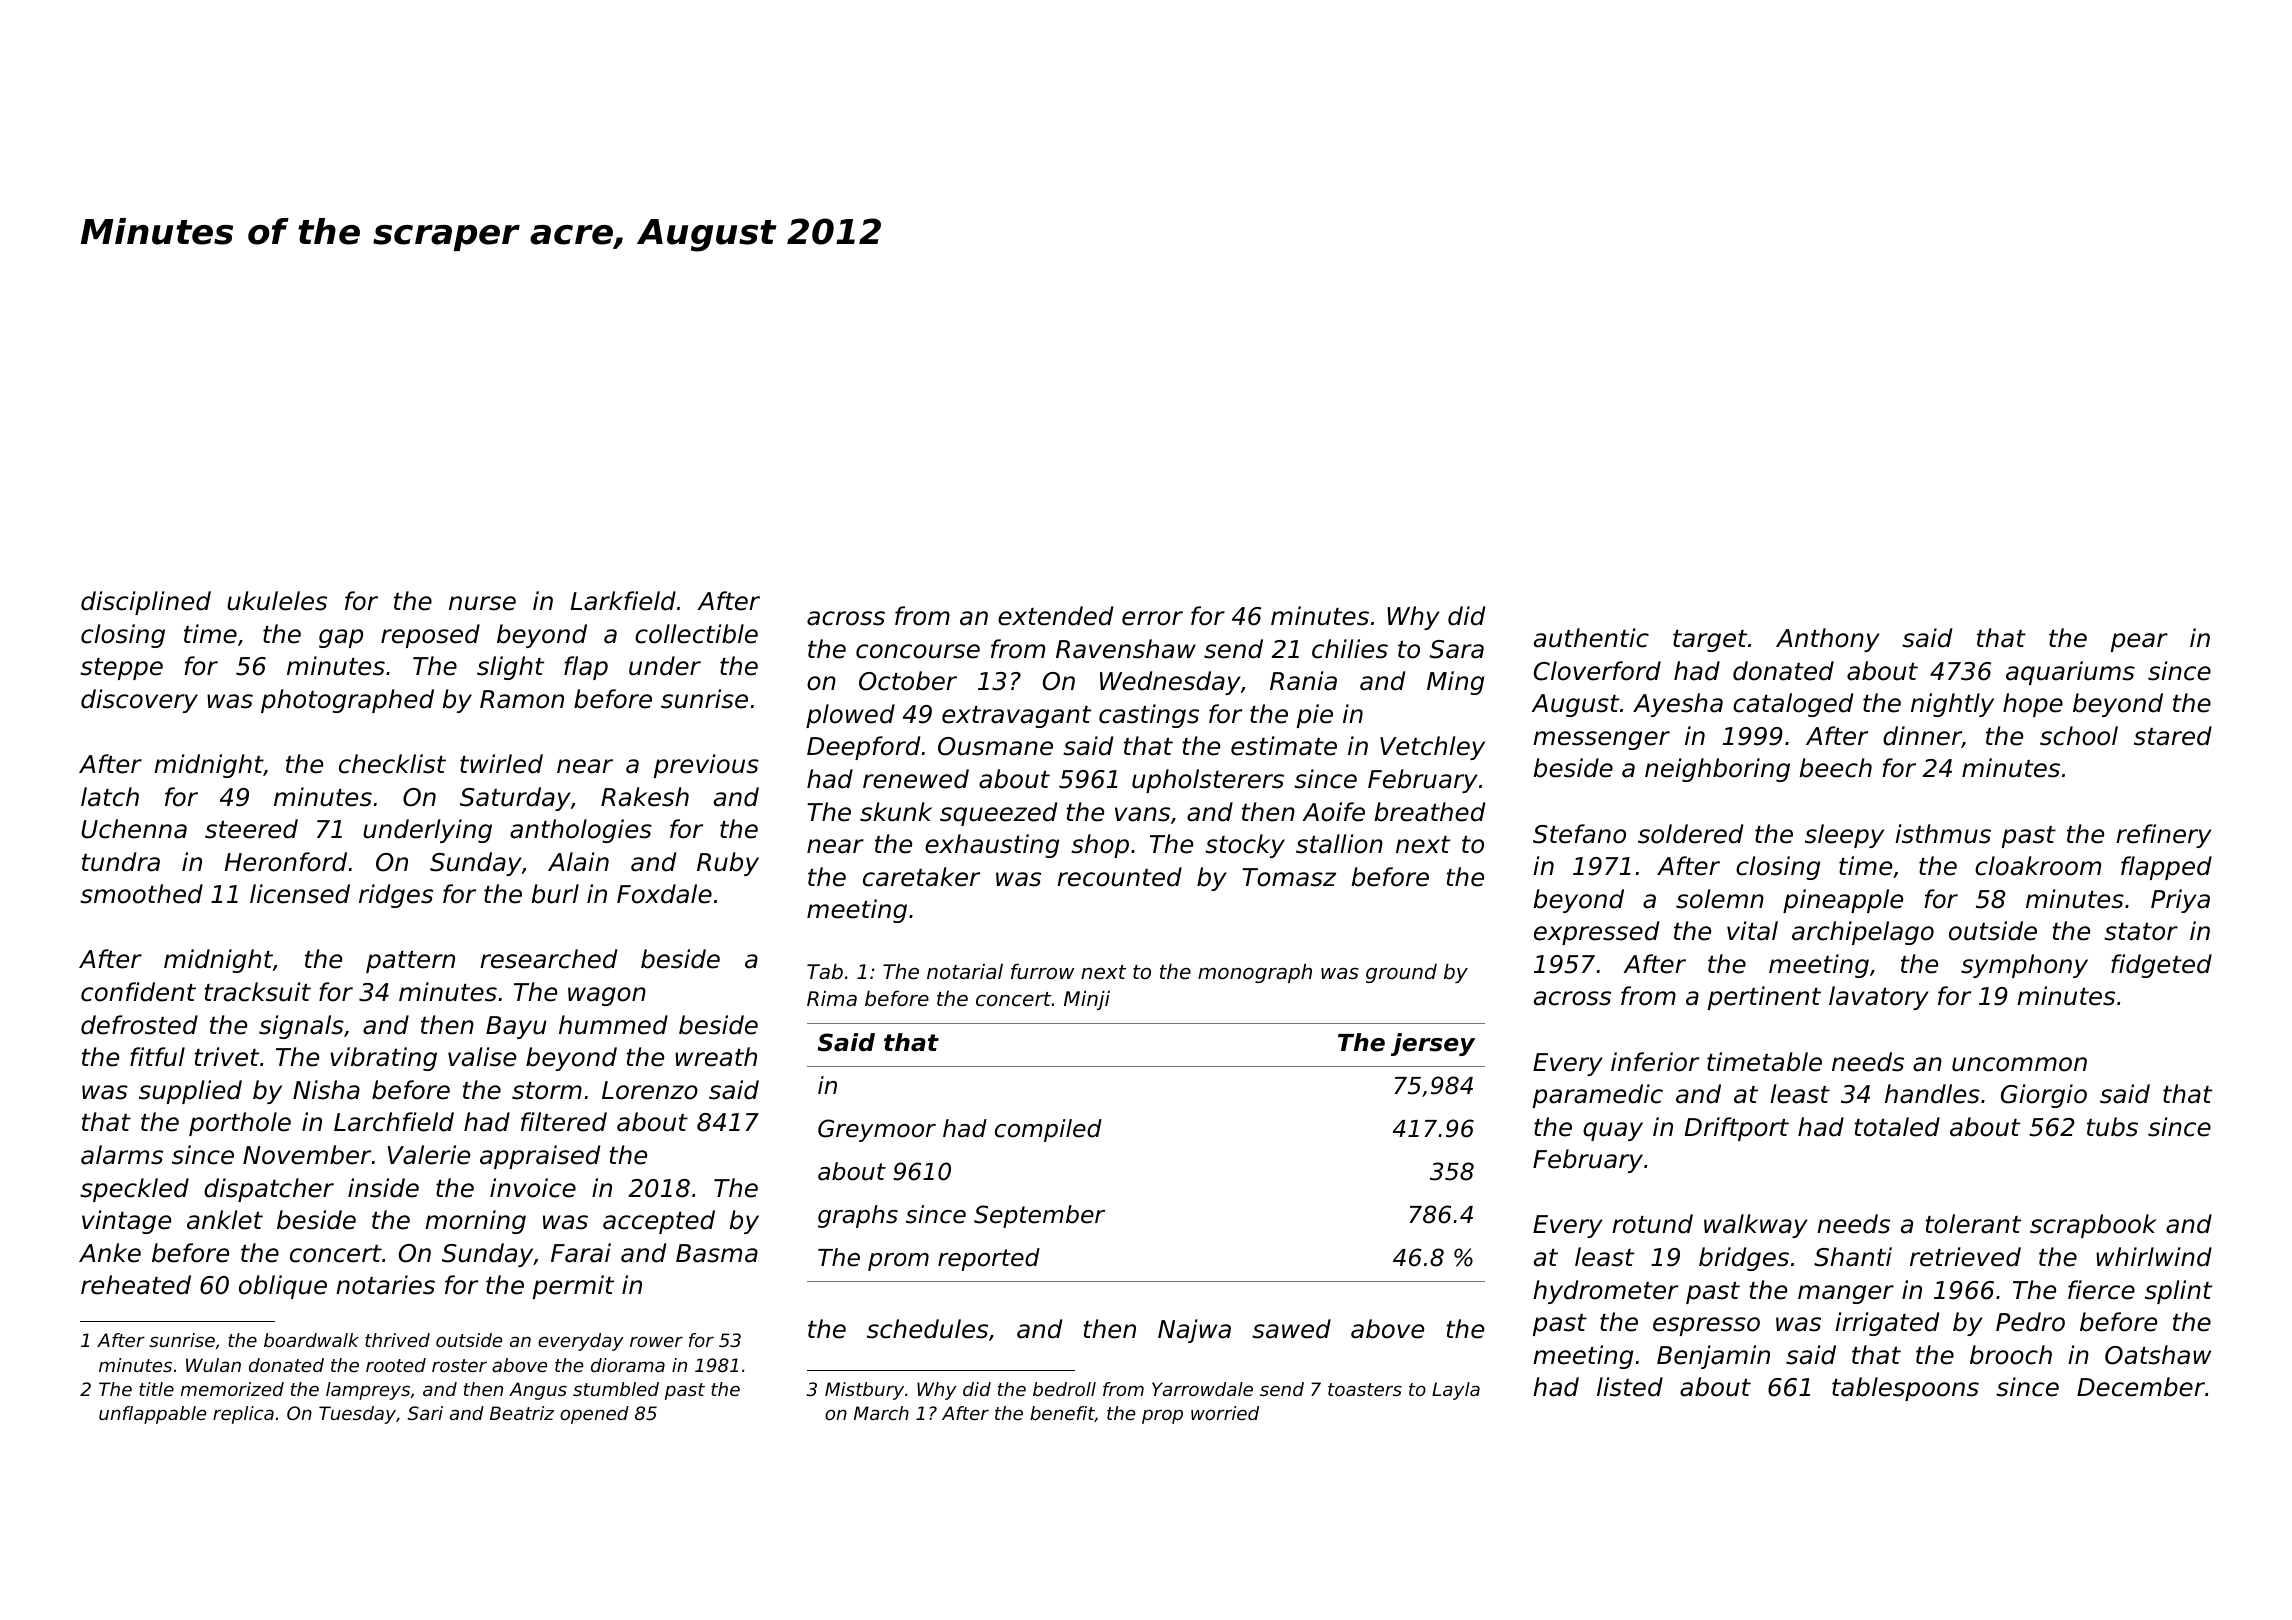 This image has width=2292, height=1620. Describe the element at coordinates (2164, 836) in the image. I see `refinery` at that location.
